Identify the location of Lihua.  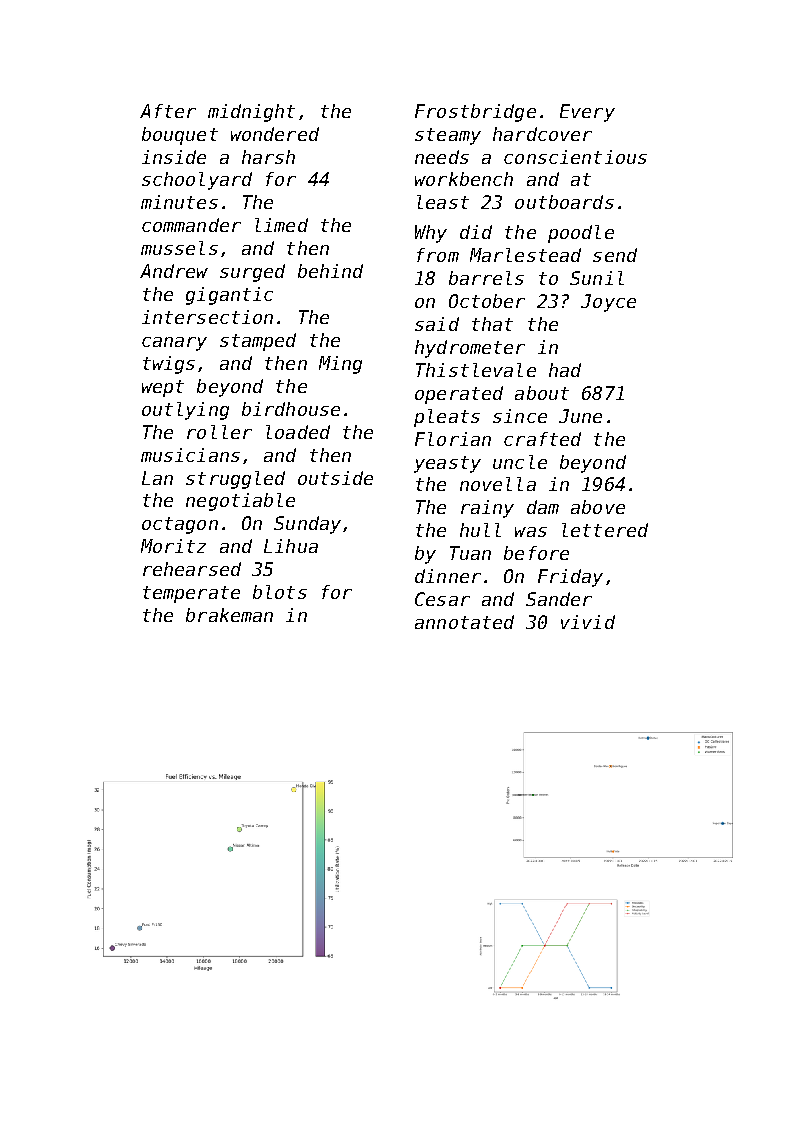
(291, 546).
